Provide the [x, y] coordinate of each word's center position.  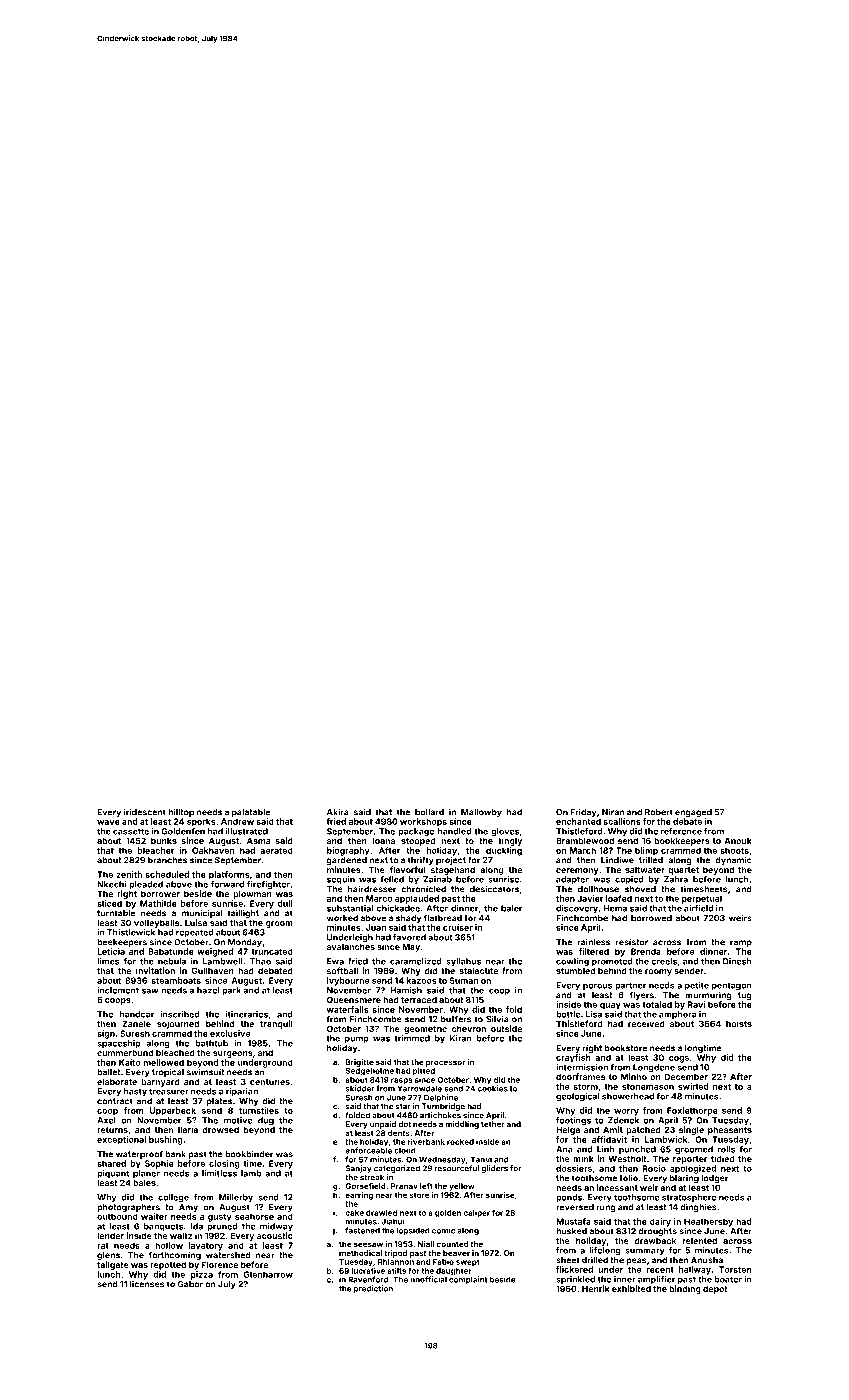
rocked [460, 1142]
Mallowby [481, 813]
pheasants [730, 1130]
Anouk [738, 840]
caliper [476, 1214]
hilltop [181, 812]
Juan [376, 927]
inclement [118, 990]
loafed [619, 898]
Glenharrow [268, 1274]
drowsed [220, 1129]
